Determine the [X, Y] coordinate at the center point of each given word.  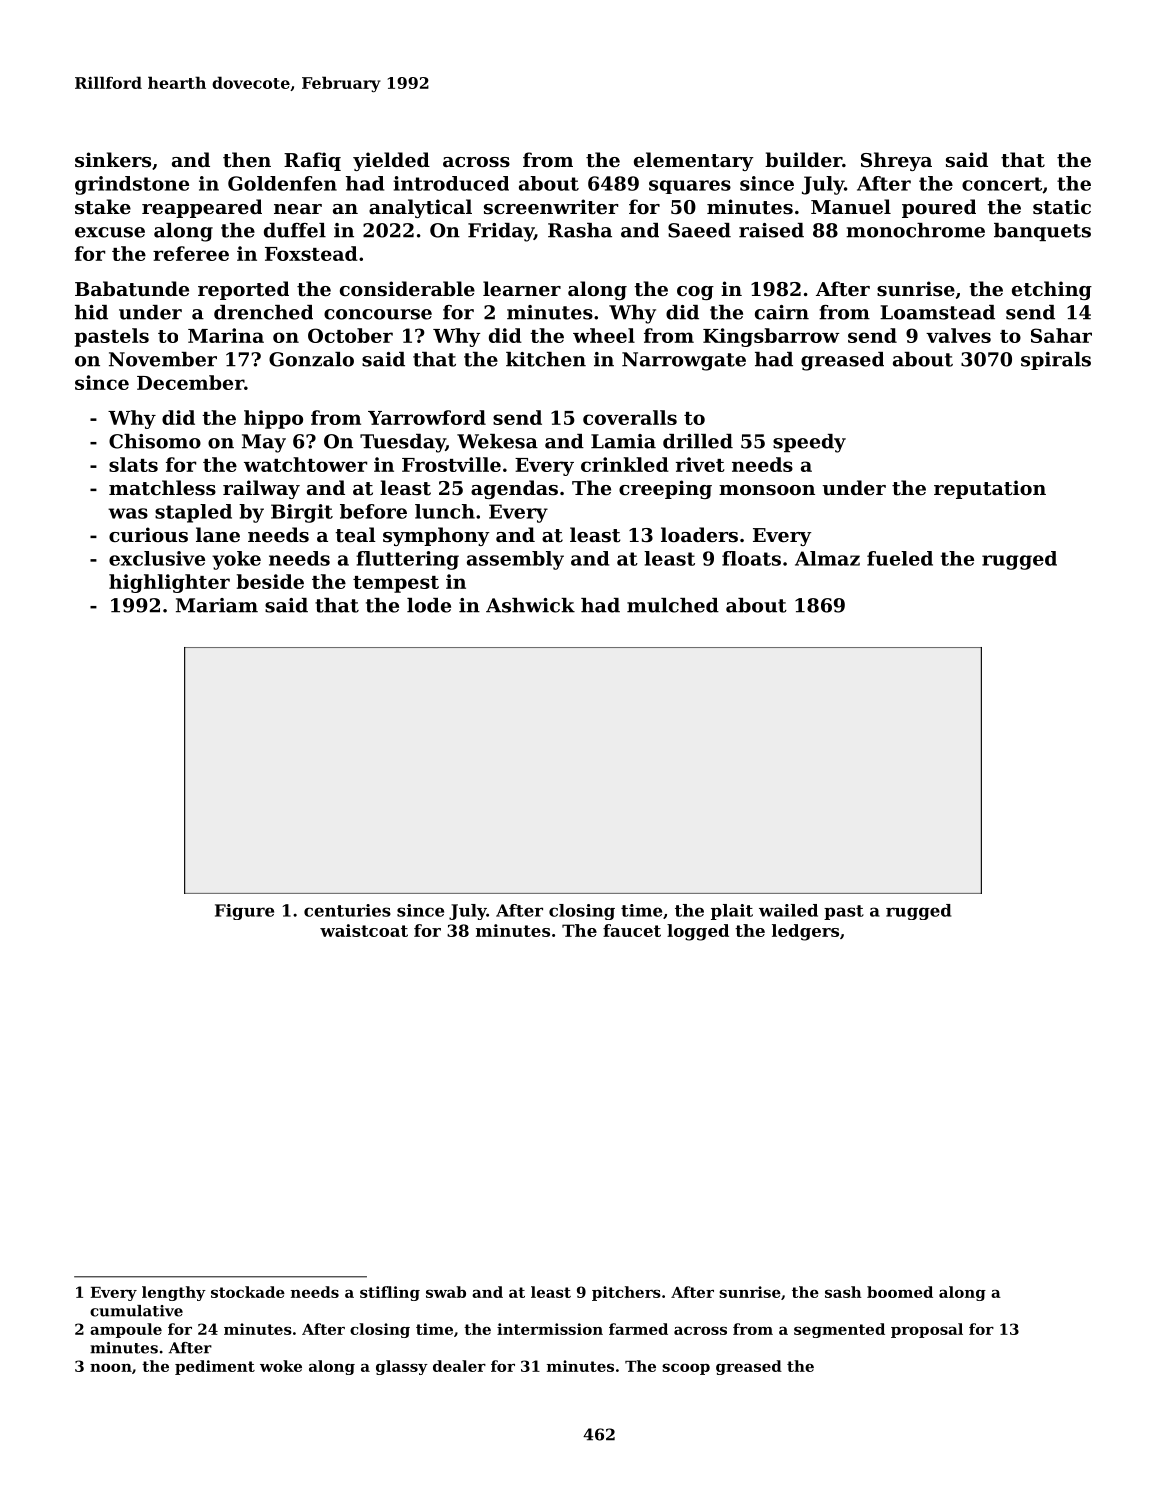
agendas [514, 489]
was [128, 513]
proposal [927, 1330]
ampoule [126, 1330]
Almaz [827, 558]
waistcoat [364, 930]
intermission [550, 1329]
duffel [295, 230]
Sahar [1061, 335]
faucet [632, 930]
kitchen [546, 359]
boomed [900, 1292]
